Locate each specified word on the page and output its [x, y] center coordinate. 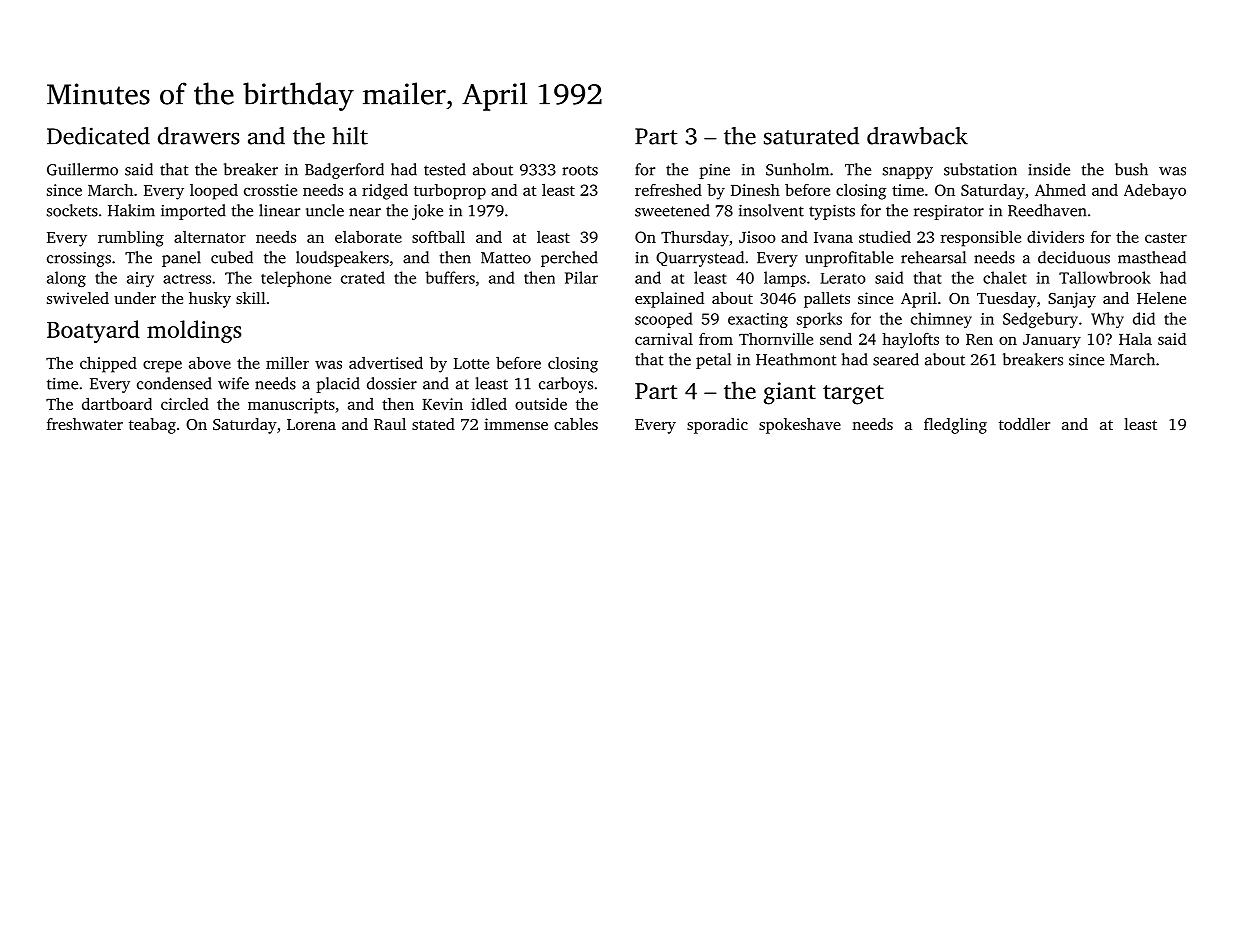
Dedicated [98, 136]
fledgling [955, 426]
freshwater [85, 424]
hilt [350, 136]
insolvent [771, 210]
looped [214, 192]
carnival [664, 339]
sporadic [717, 426]
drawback [917, 136]
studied [885, 237]
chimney [941, 320]
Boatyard [93, 331]
